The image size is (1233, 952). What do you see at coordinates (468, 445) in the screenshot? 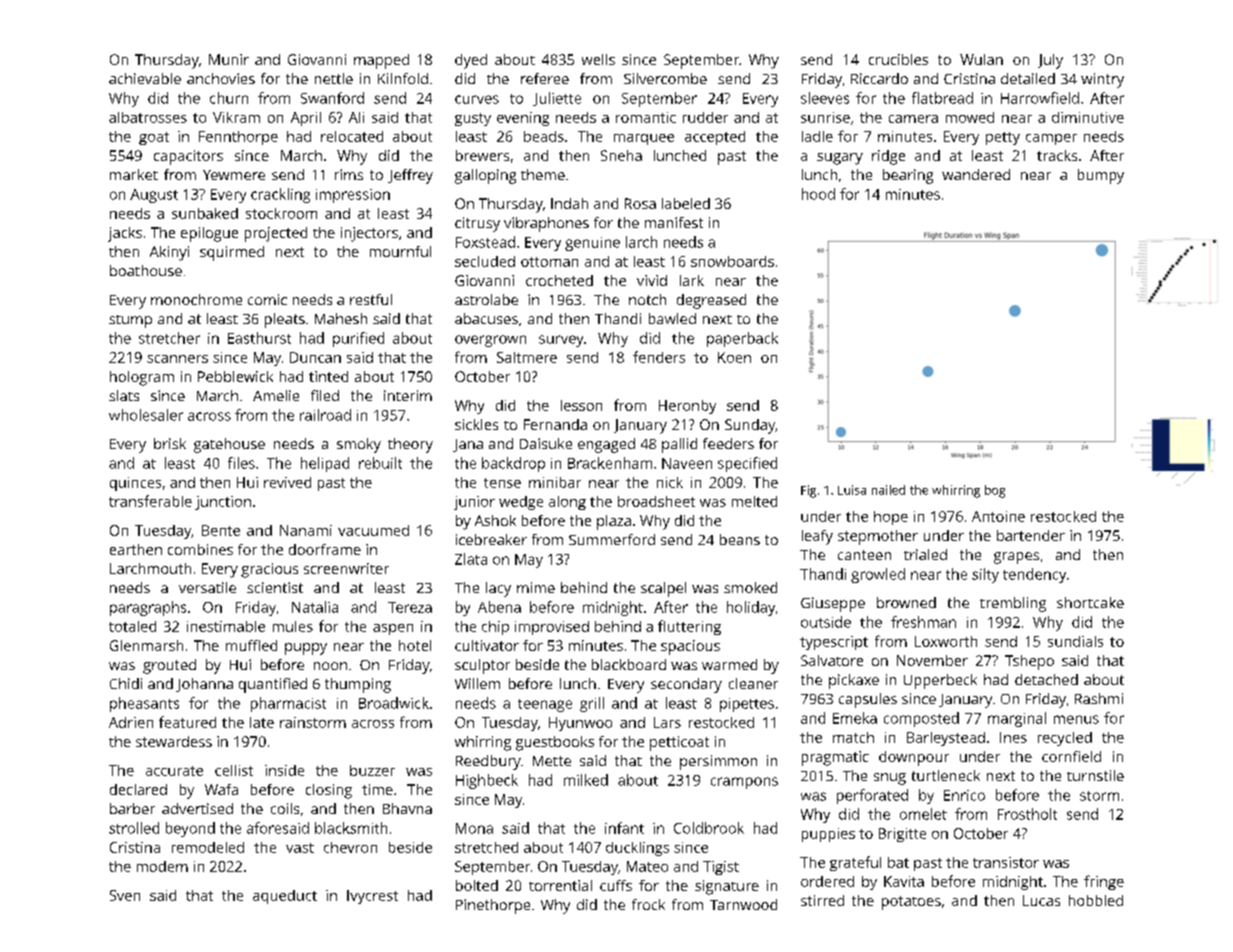
I see `Jana` at bounding box center [468, 445].
